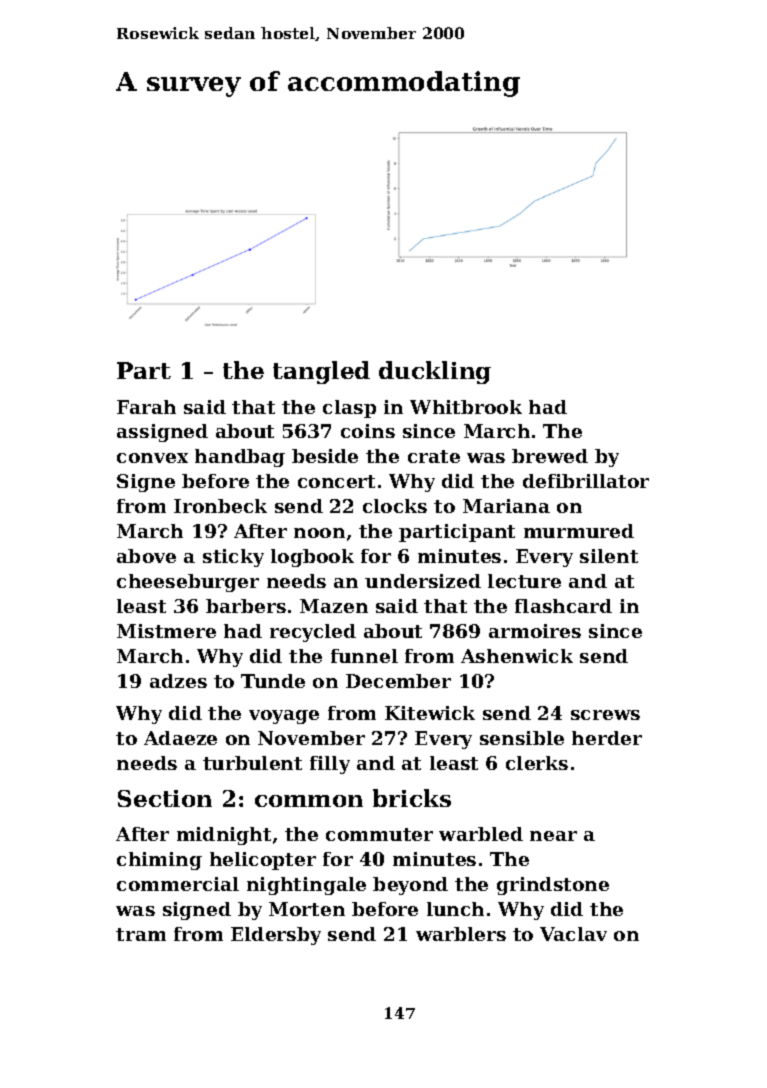 The width and height of the image is (767, 1088). I want to click on armoires, so click(535, 631).
